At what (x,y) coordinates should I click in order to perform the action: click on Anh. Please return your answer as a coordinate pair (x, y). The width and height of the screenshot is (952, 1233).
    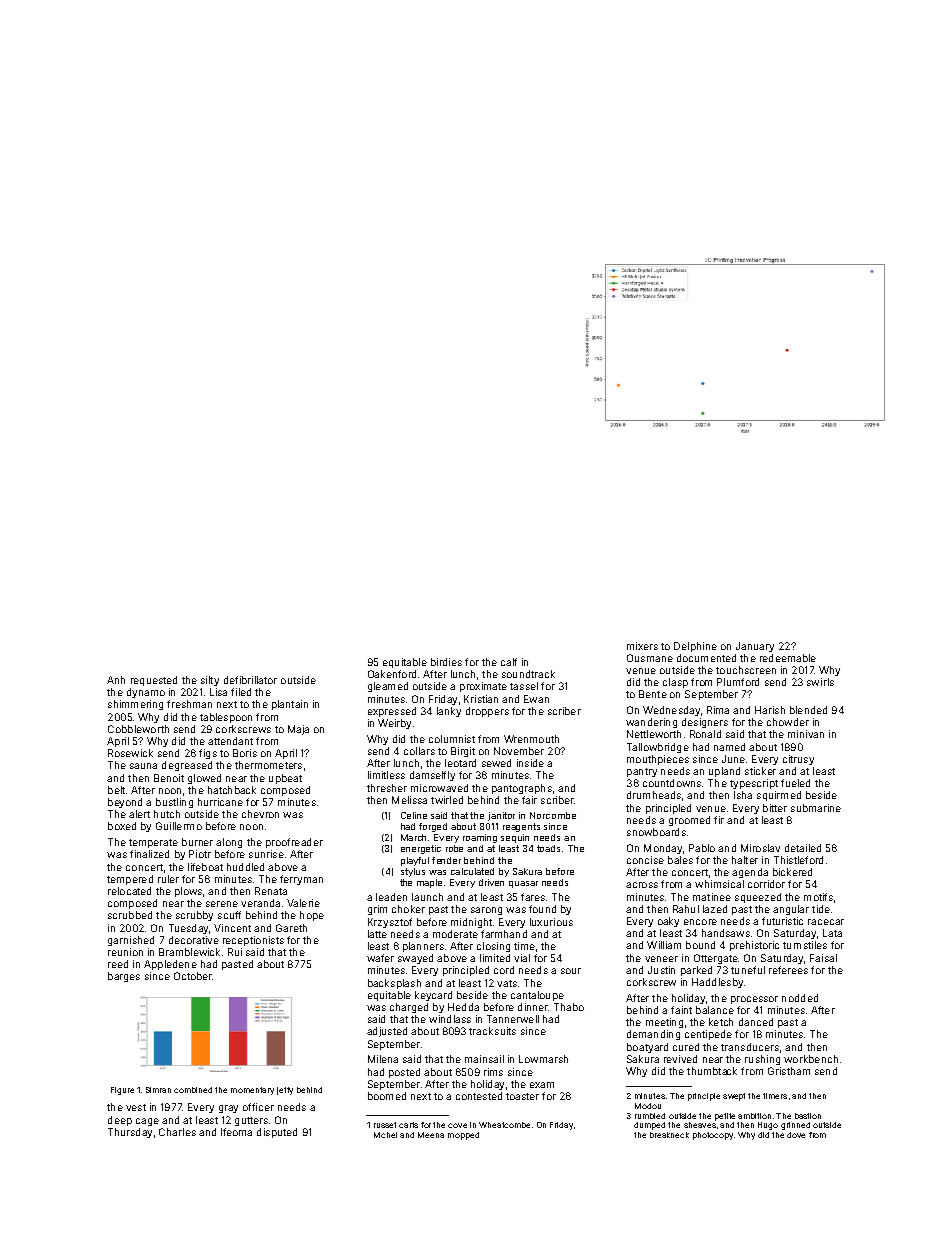
    Looking at the image, I should click on (116, 680).
